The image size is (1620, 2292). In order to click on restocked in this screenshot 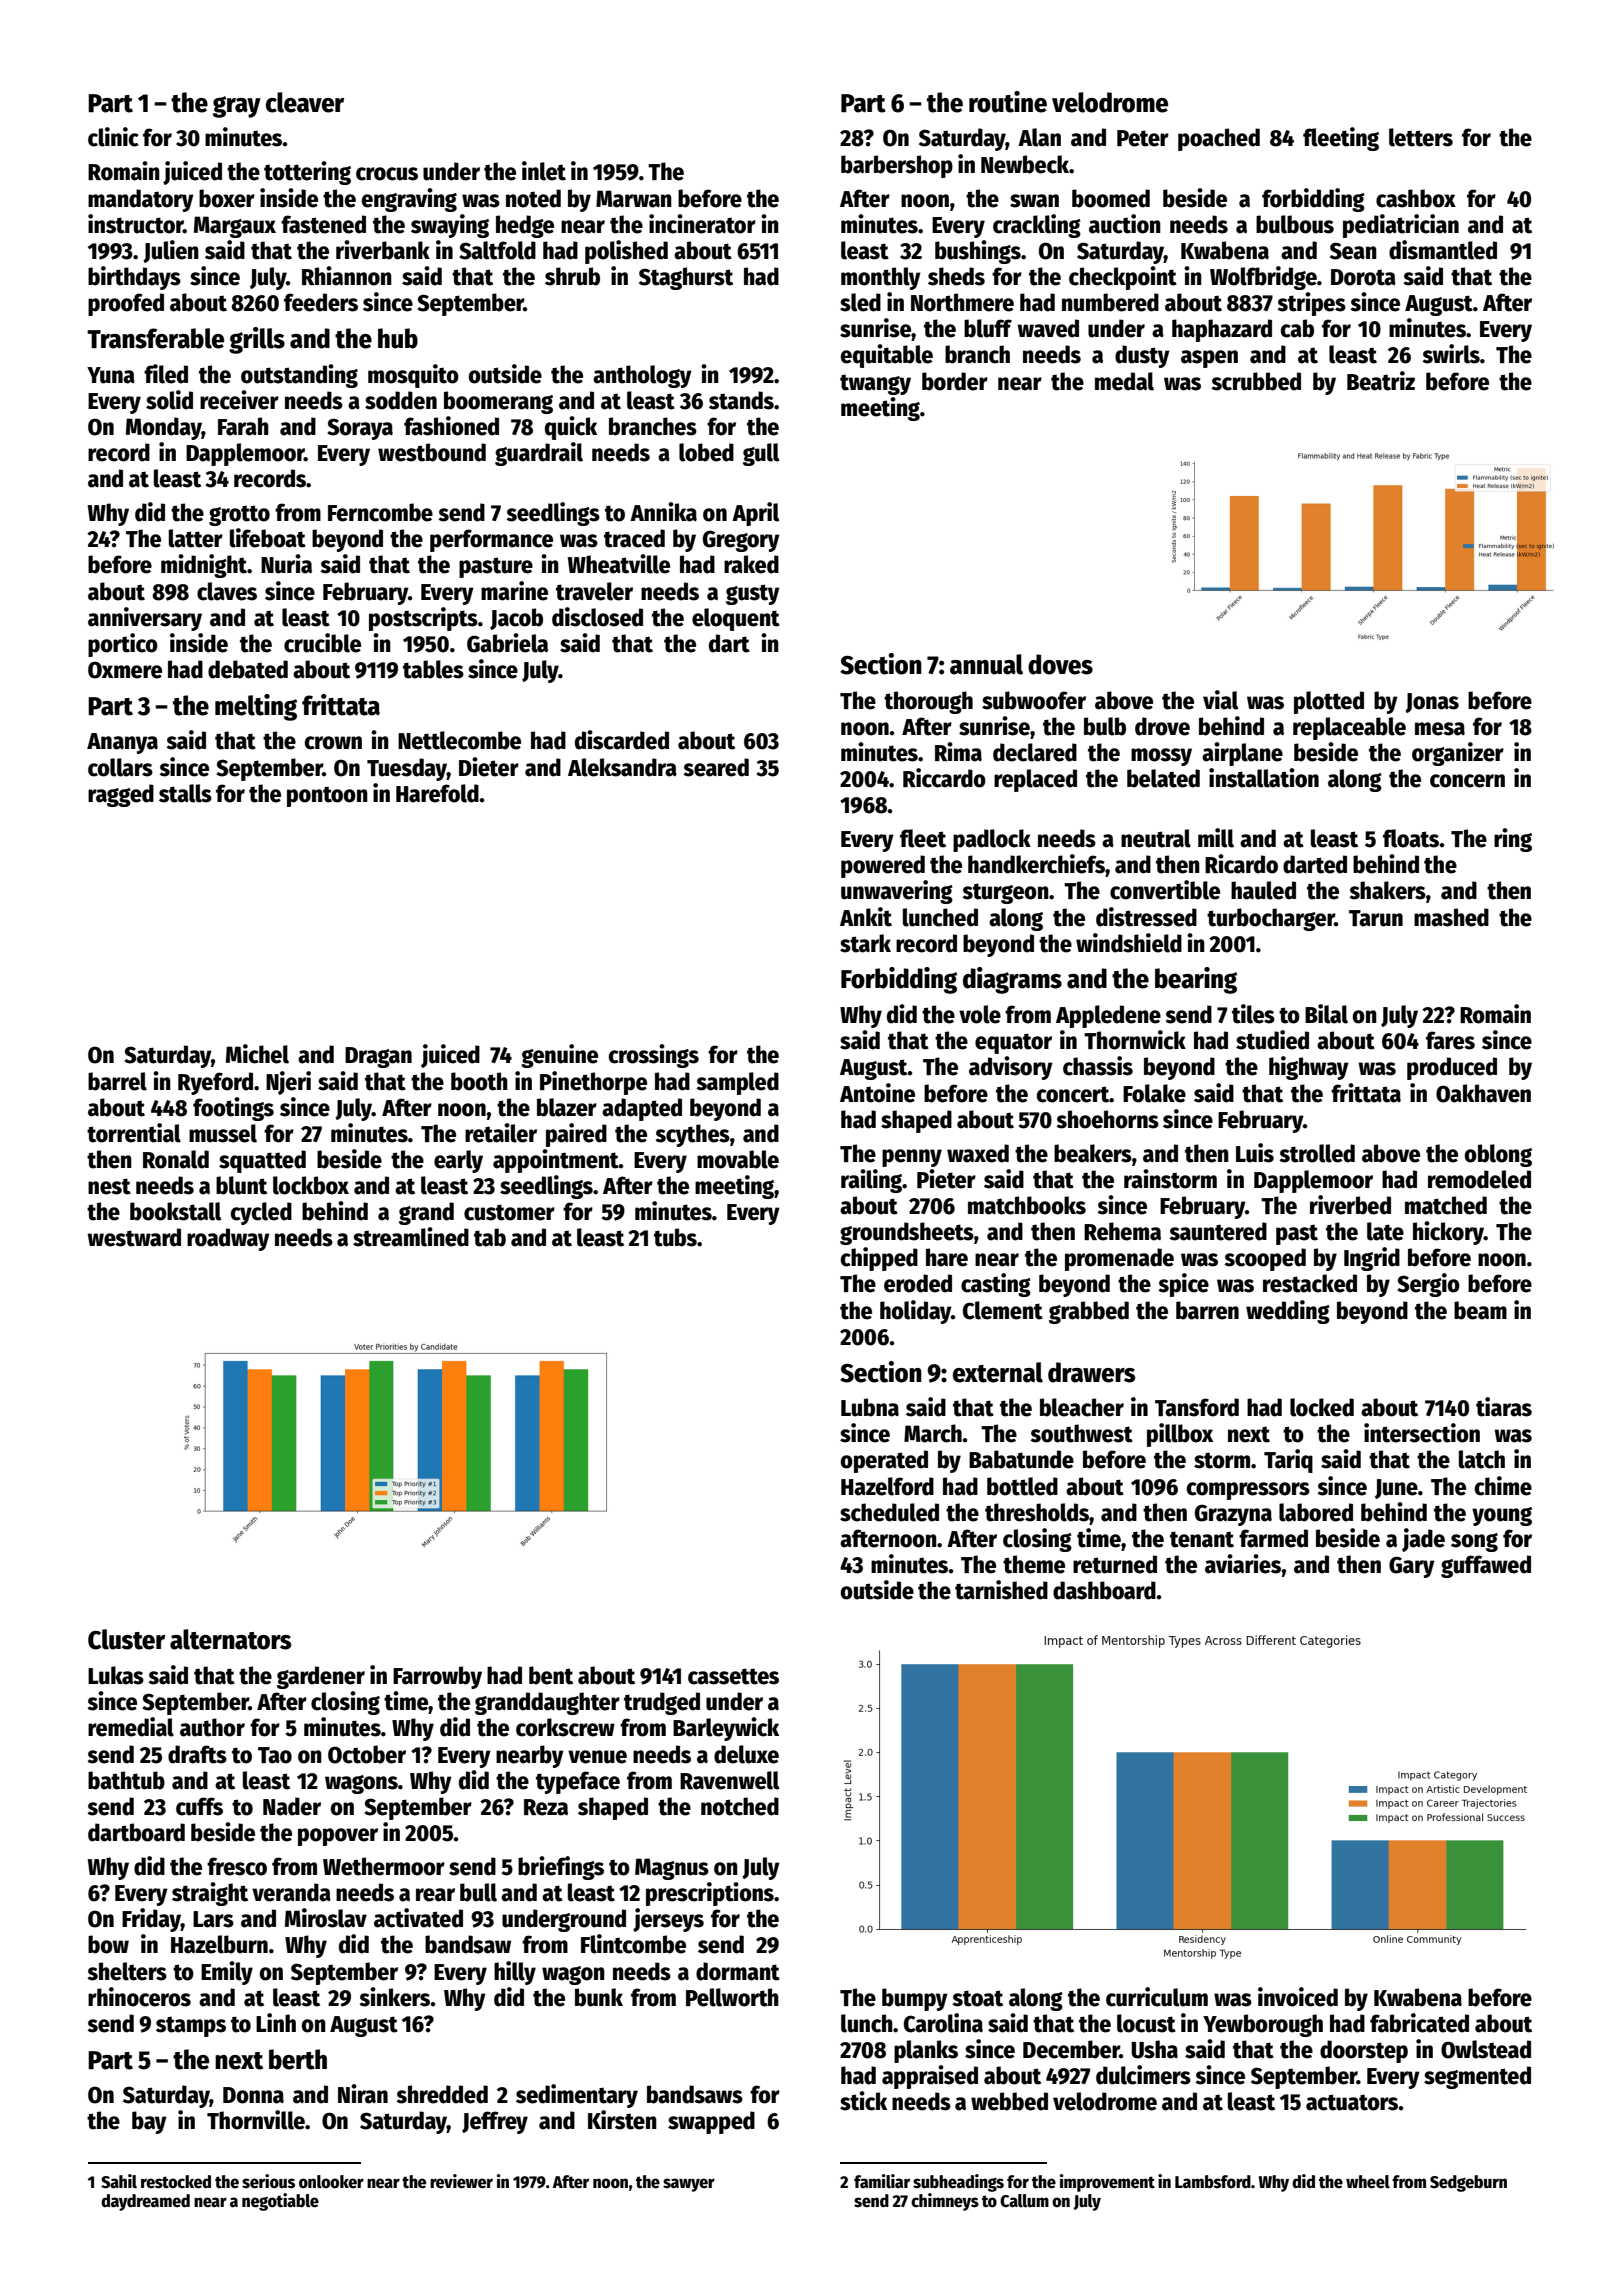, I will do `click(176, 2182)`.
